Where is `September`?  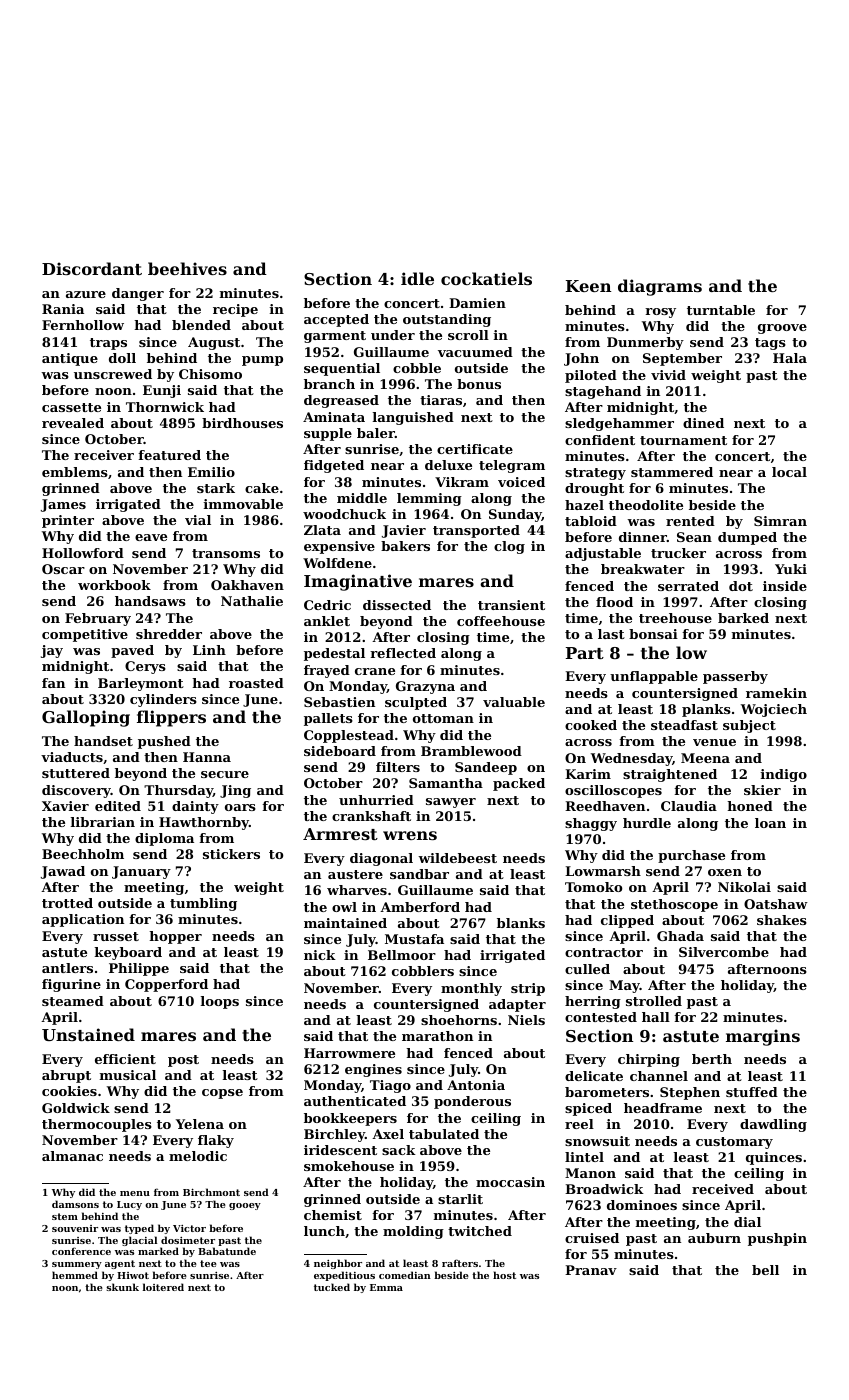
September is located at coordinates (682, 359).
